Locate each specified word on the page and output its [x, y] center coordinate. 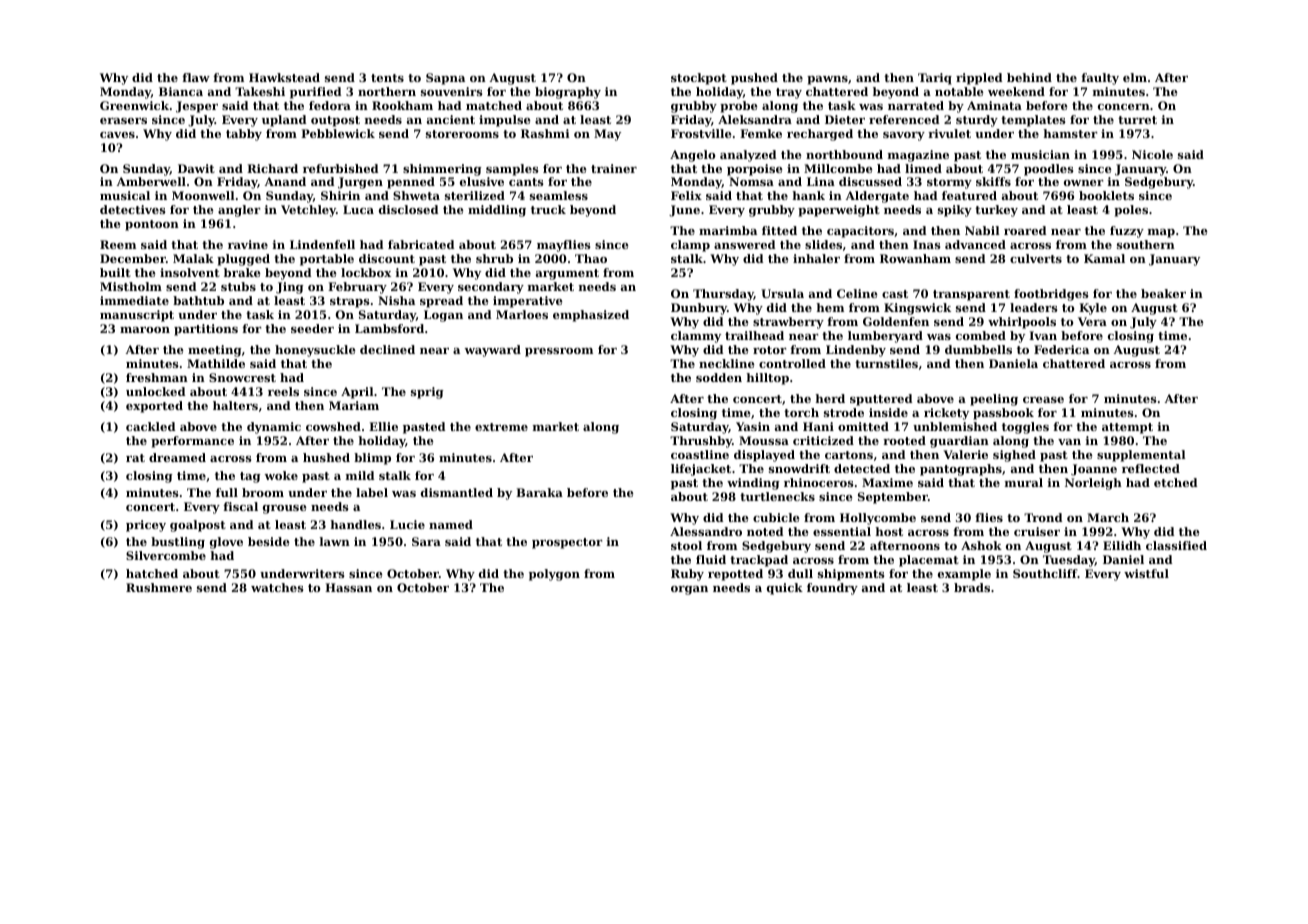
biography [568, 93]
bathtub [198, 300]
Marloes [522, 314]
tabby [244, 135]
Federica [1061, 349]
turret [1137, 120]
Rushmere [159, 587]
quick [785, 589]
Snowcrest [242, 377]
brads [972, 587]
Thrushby [701, 442]
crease [1043, 400]
